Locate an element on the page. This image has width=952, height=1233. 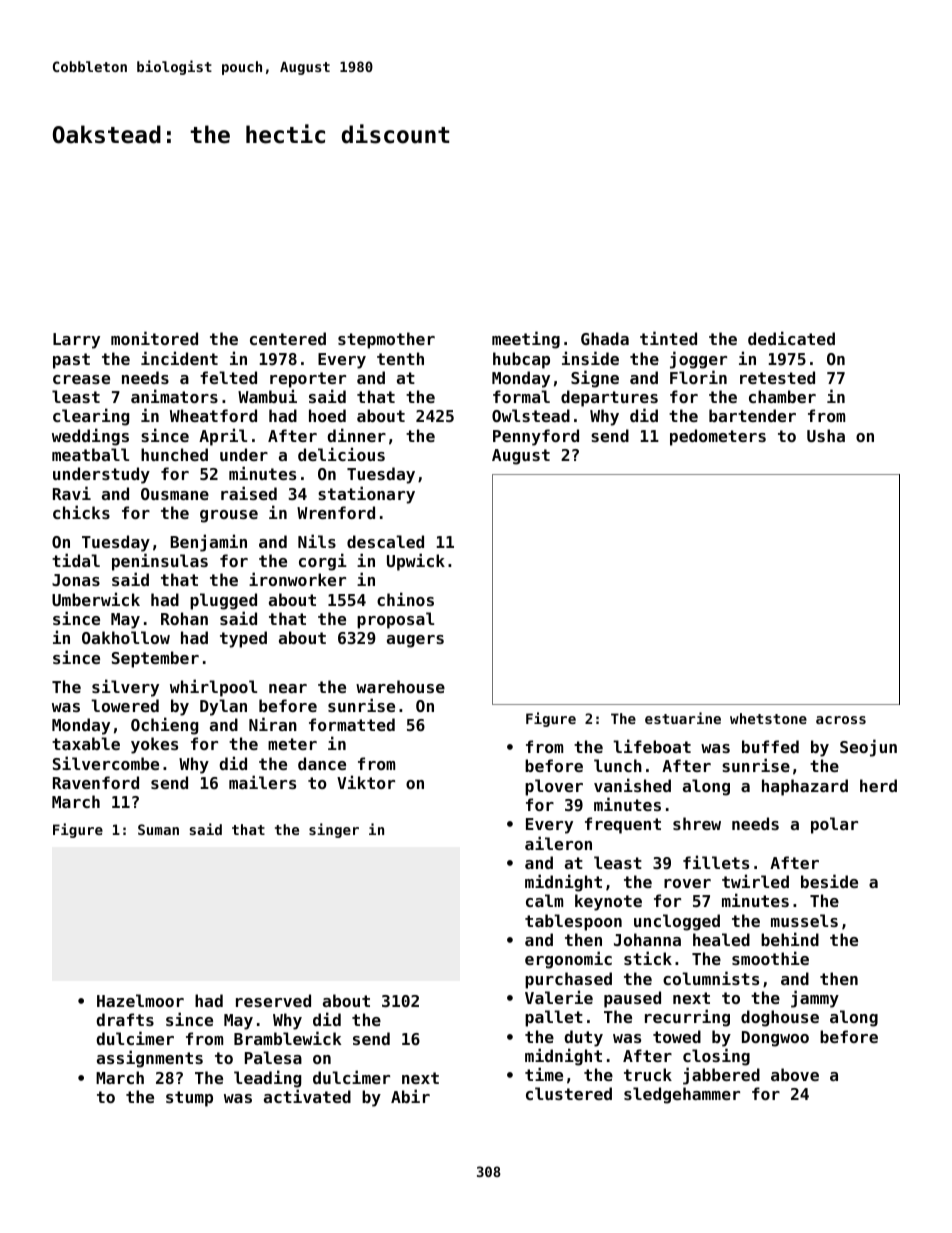
weddings is located at coordinates (90, 437).
